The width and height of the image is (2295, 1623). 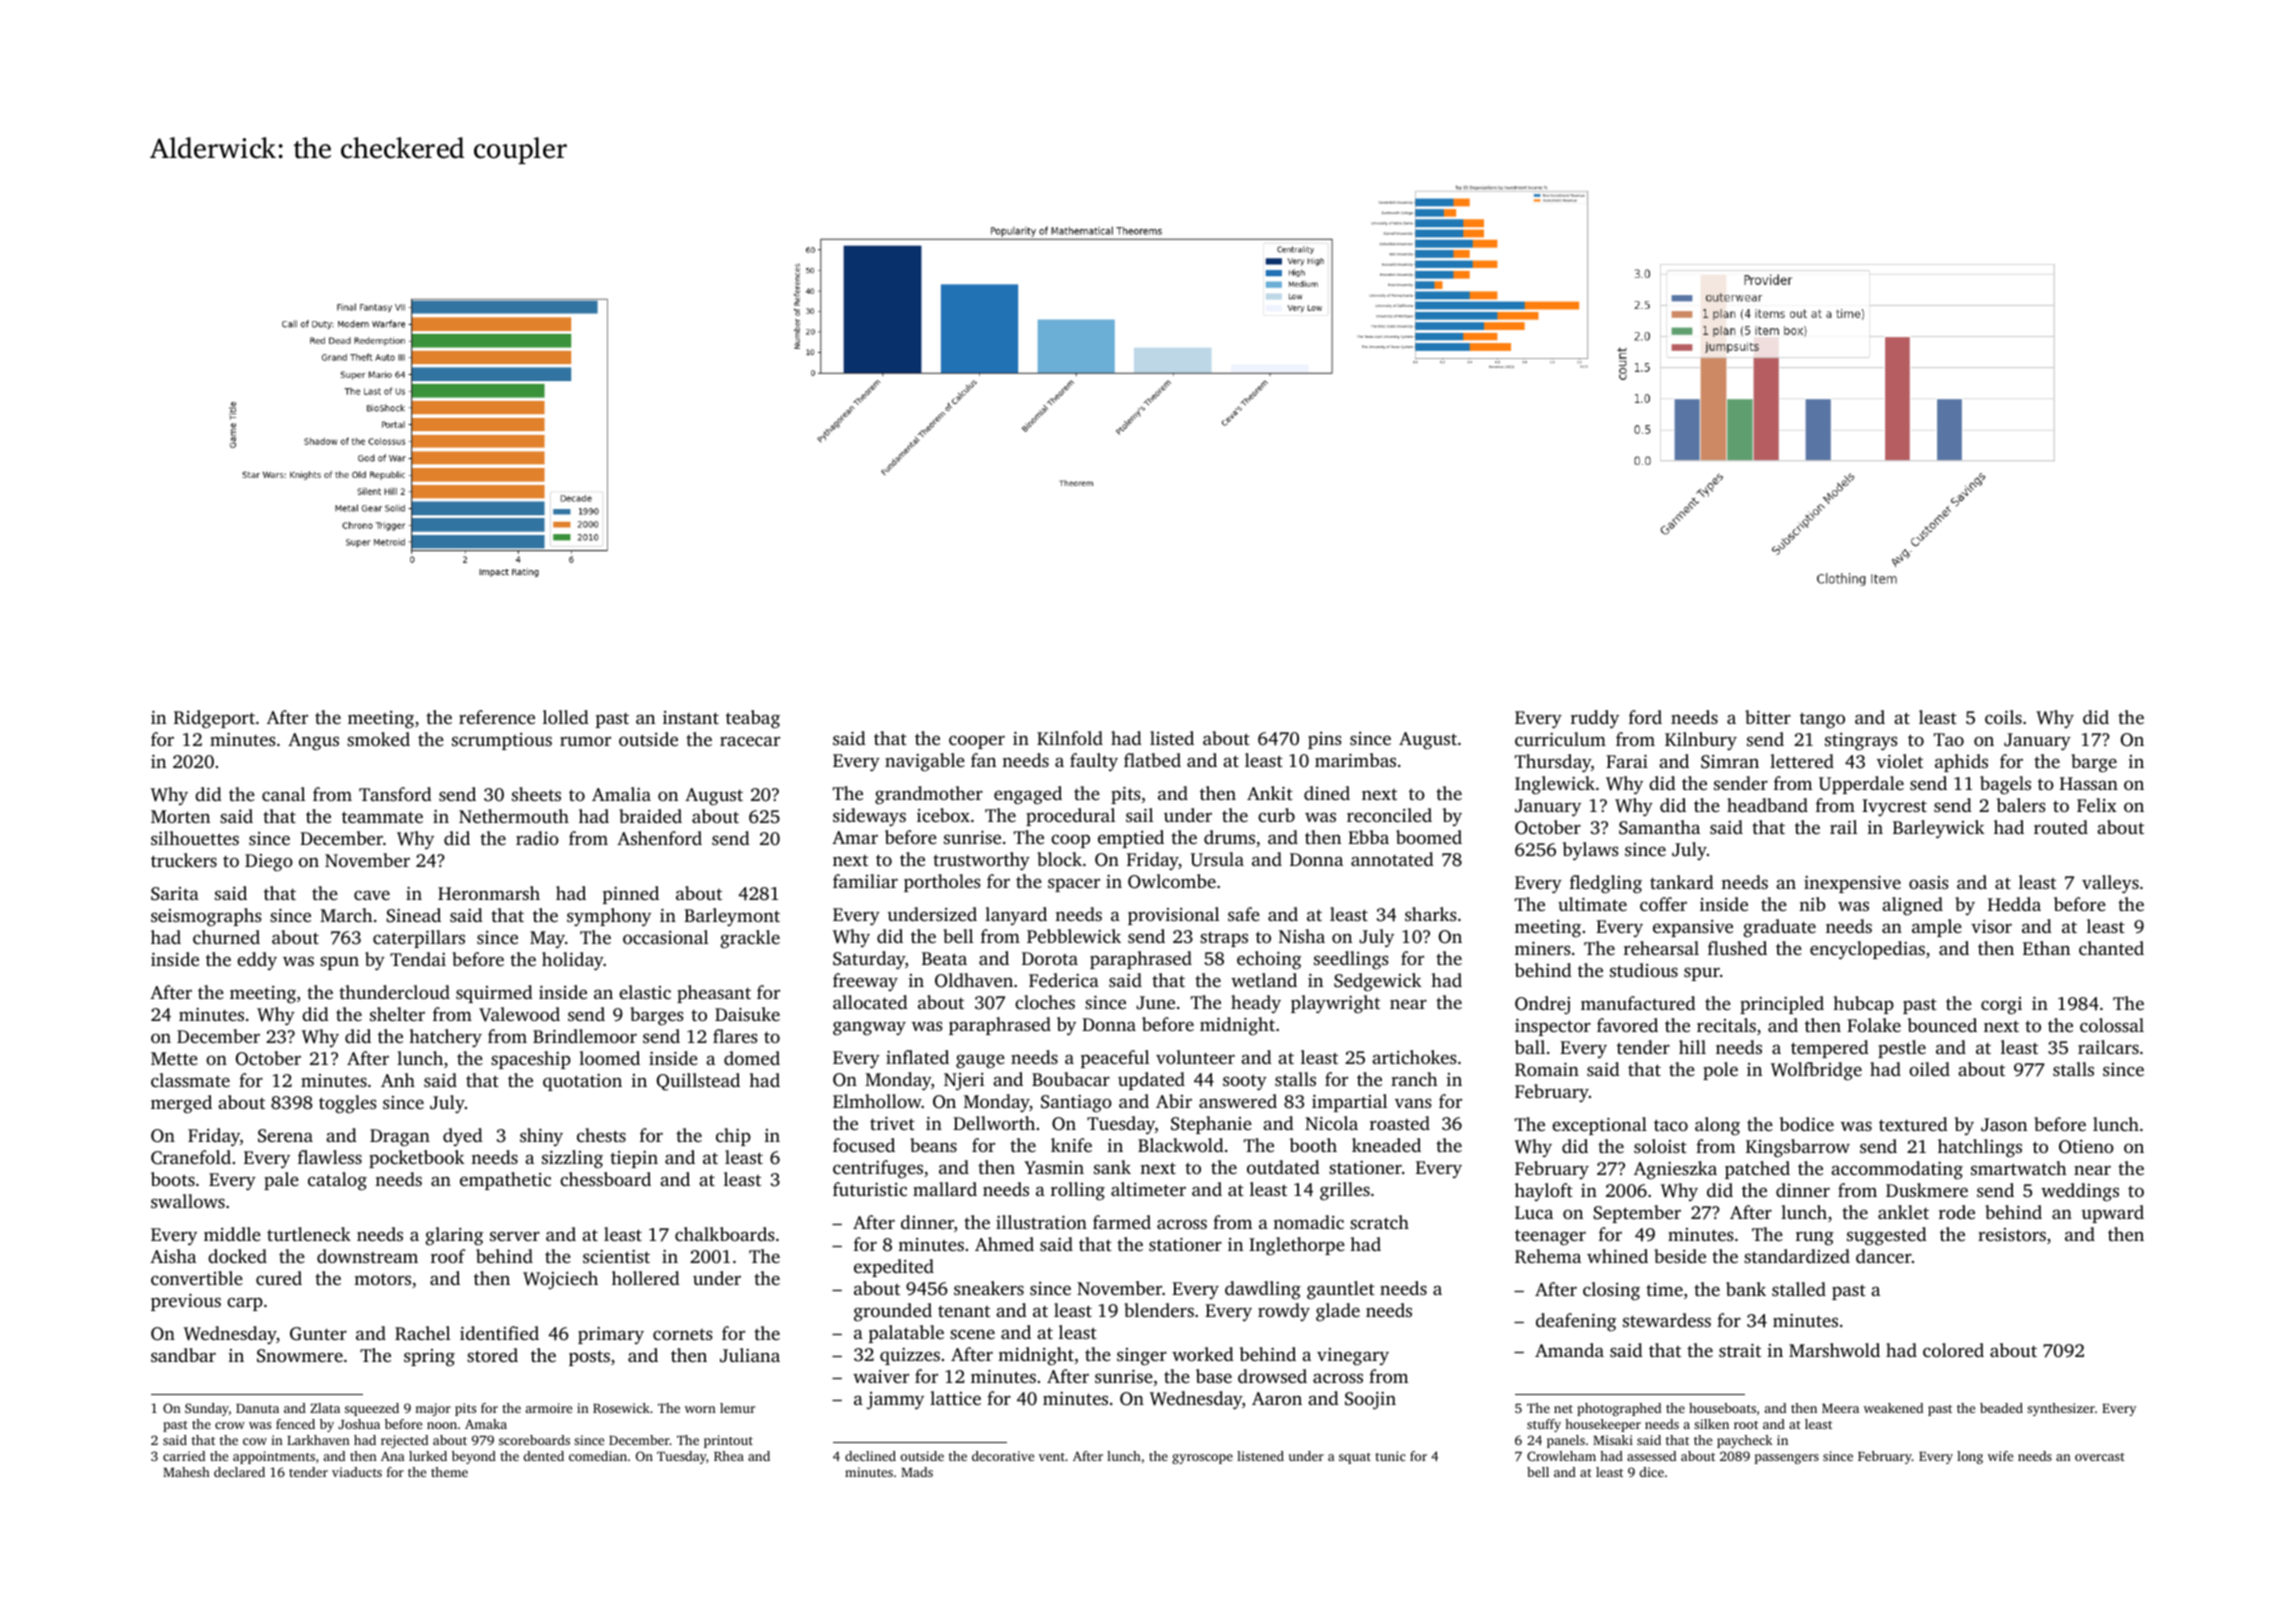 What do you see at coordinates (313, 741) in the image?
I see `Angus` at bounding box center [313, 741].
